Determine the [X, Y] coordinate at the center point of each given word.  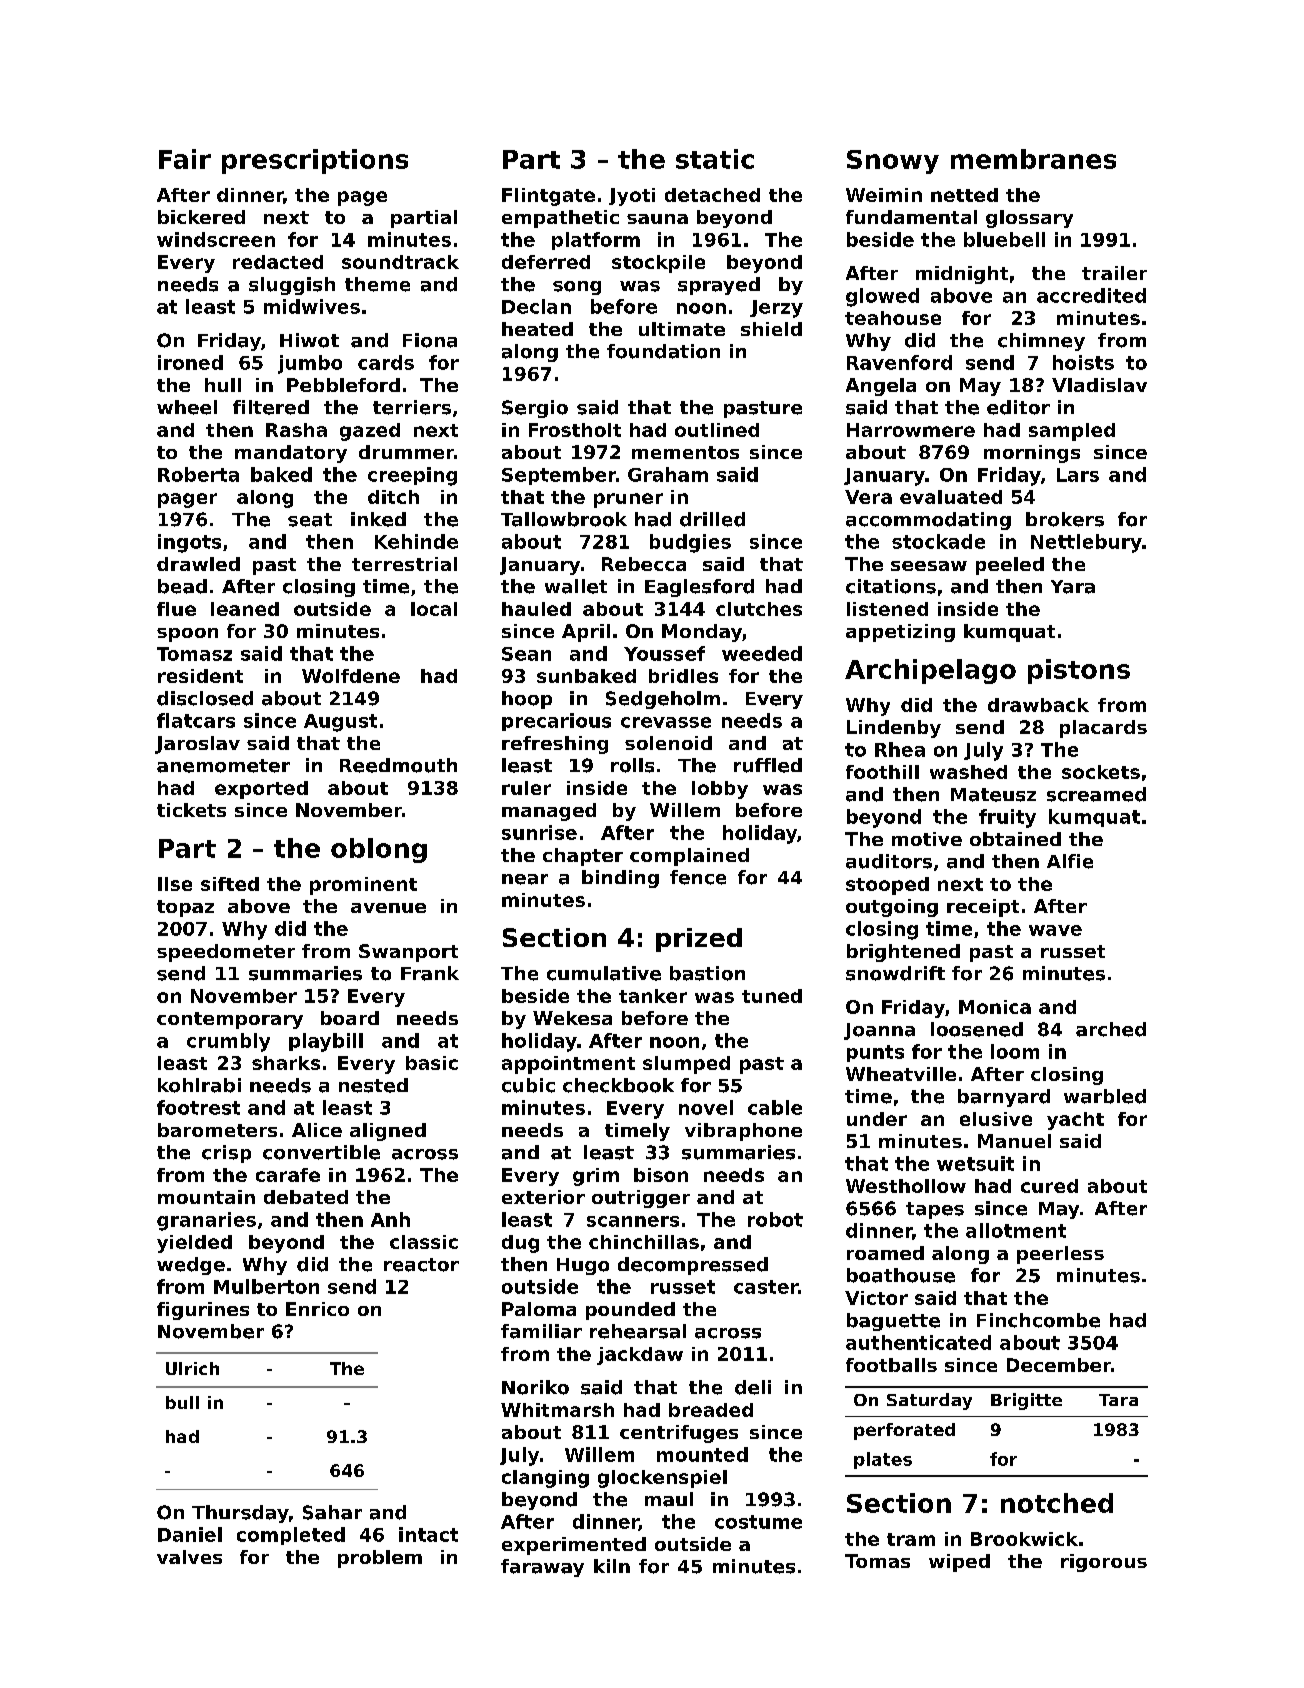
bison [661, 1175]
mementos [685, 452]
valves [189, 1557]
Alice [317, 1130]
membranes [1033, 159]
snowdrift [895, 973]
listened [887, 609]
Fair [185, 159]
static [715, 159]
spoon [187, 635]
